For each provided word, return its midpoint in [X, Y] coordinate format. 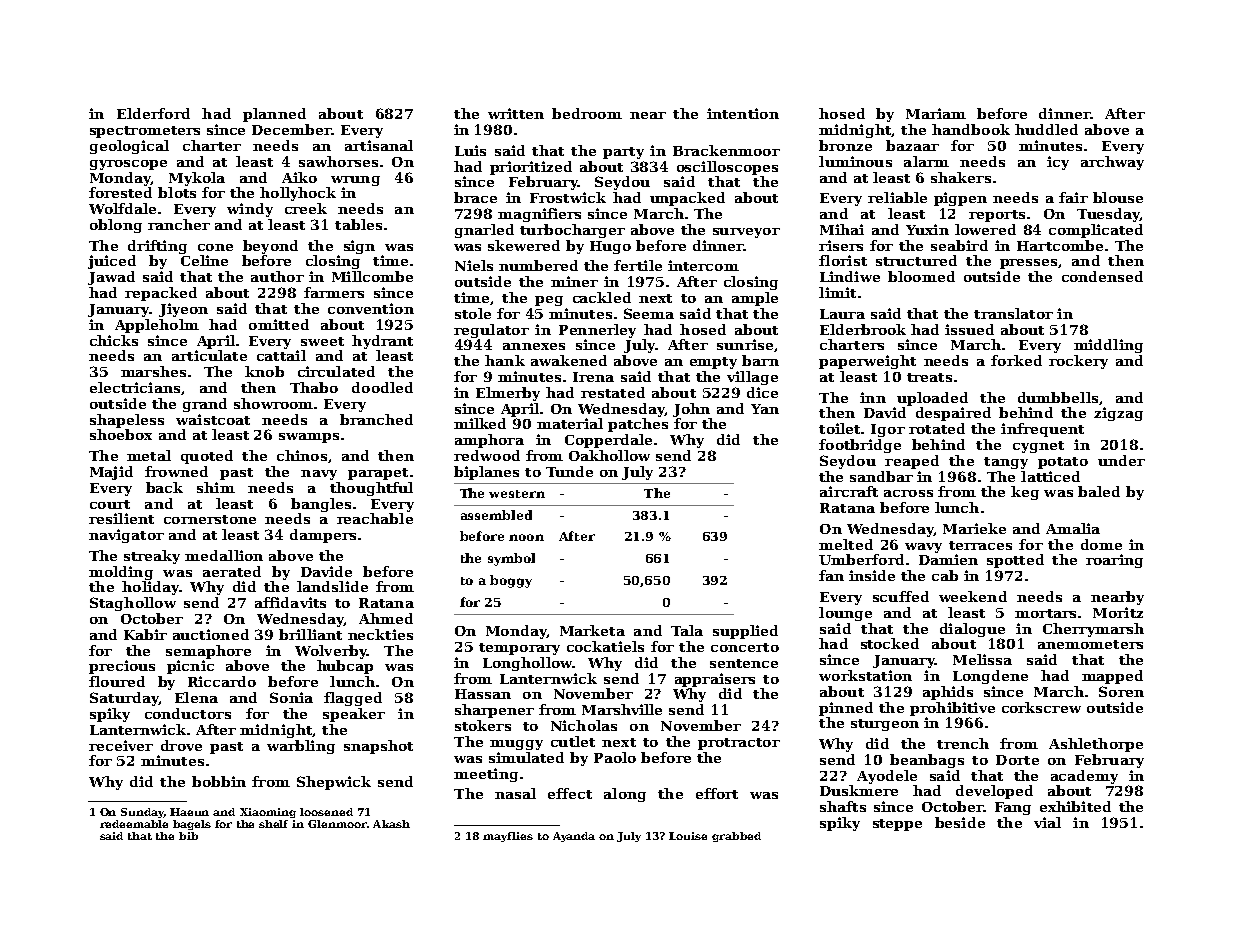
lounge [845, 614]
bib [188, 836]
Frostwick [568, 197]
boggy [511, 581]
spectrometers [145, 132]
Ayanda [574, 837]
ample [755, 299]
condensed [1102, 276]
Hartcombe [1060, 245]
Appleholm [157, 326]
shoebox [121, 434]
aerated [232, 571]
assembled [496, 515]
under [1121, 460]
